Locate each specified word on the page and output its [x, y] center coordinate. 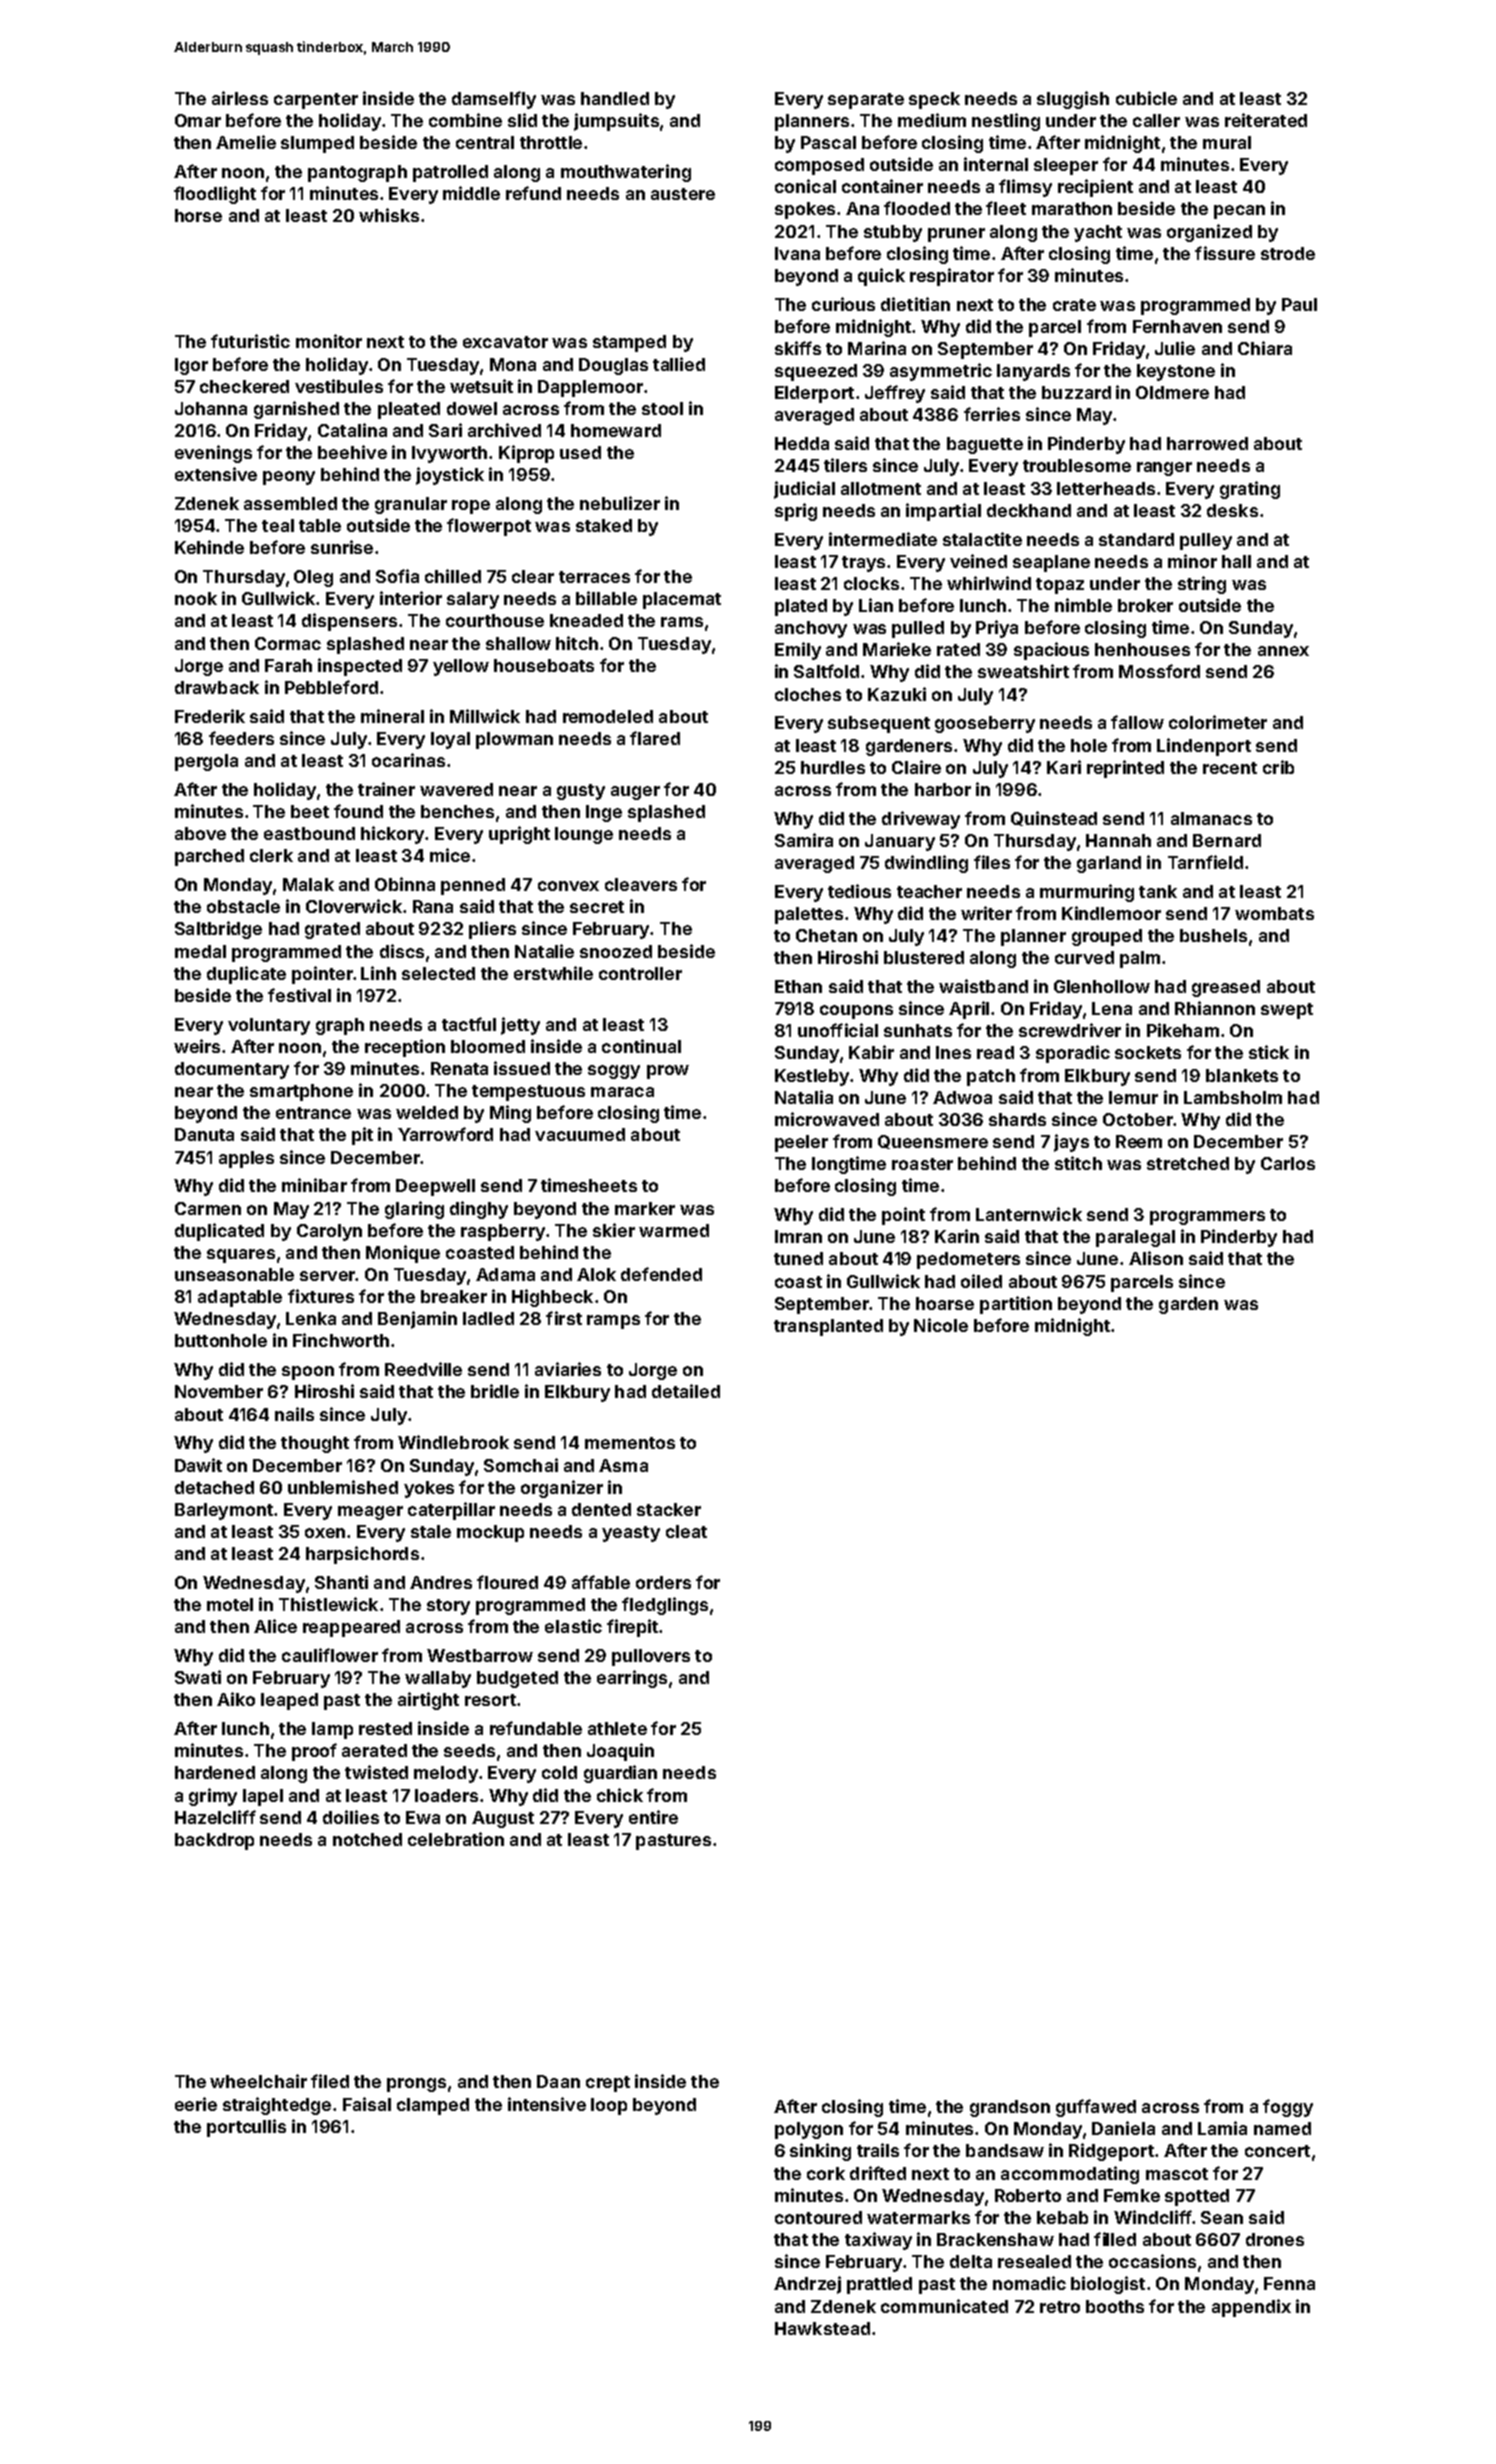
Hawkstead [822, 2328]
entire [653, 1817]
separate [866, 101]
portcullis [246, 2128]
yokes [429, 1489]
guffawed [1096, 2108]
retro [1060, 2307]
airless [240, 98]
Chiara [1265, 348]
